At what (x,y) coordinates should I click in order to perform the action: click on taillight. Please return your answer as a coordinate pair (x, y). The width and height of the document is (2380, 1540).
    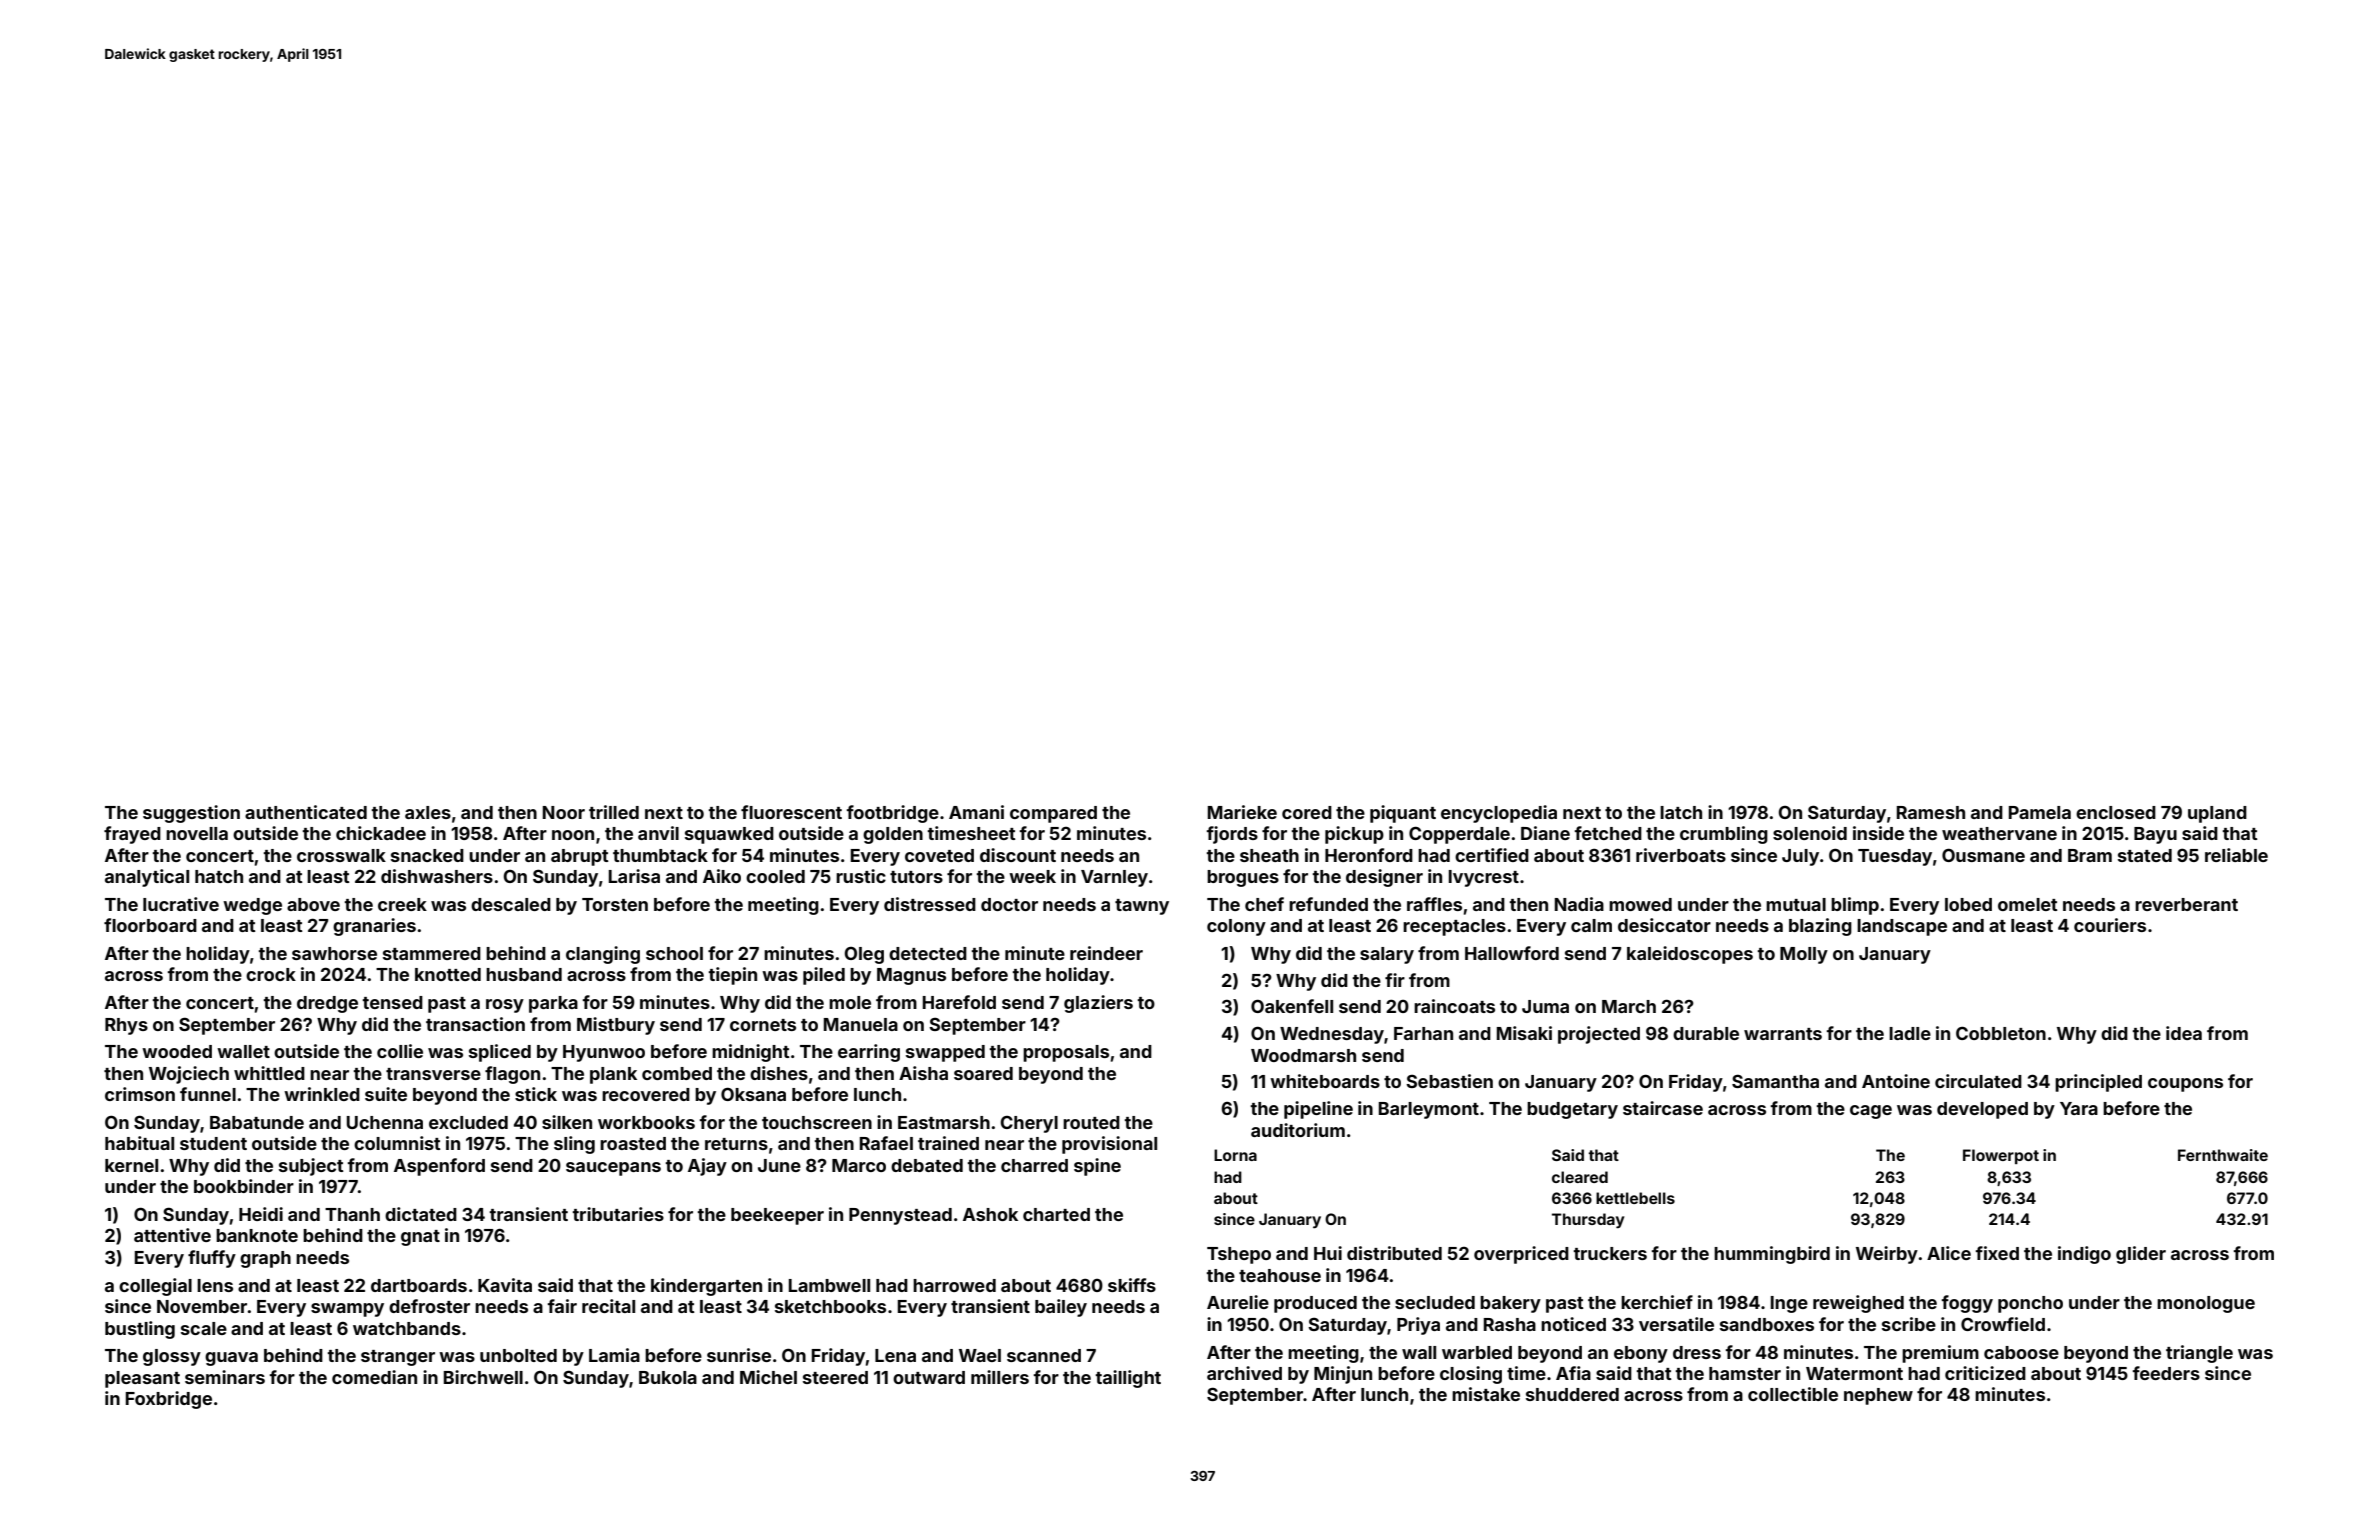
    Looking at the image, I should click on (1128, 1379).
